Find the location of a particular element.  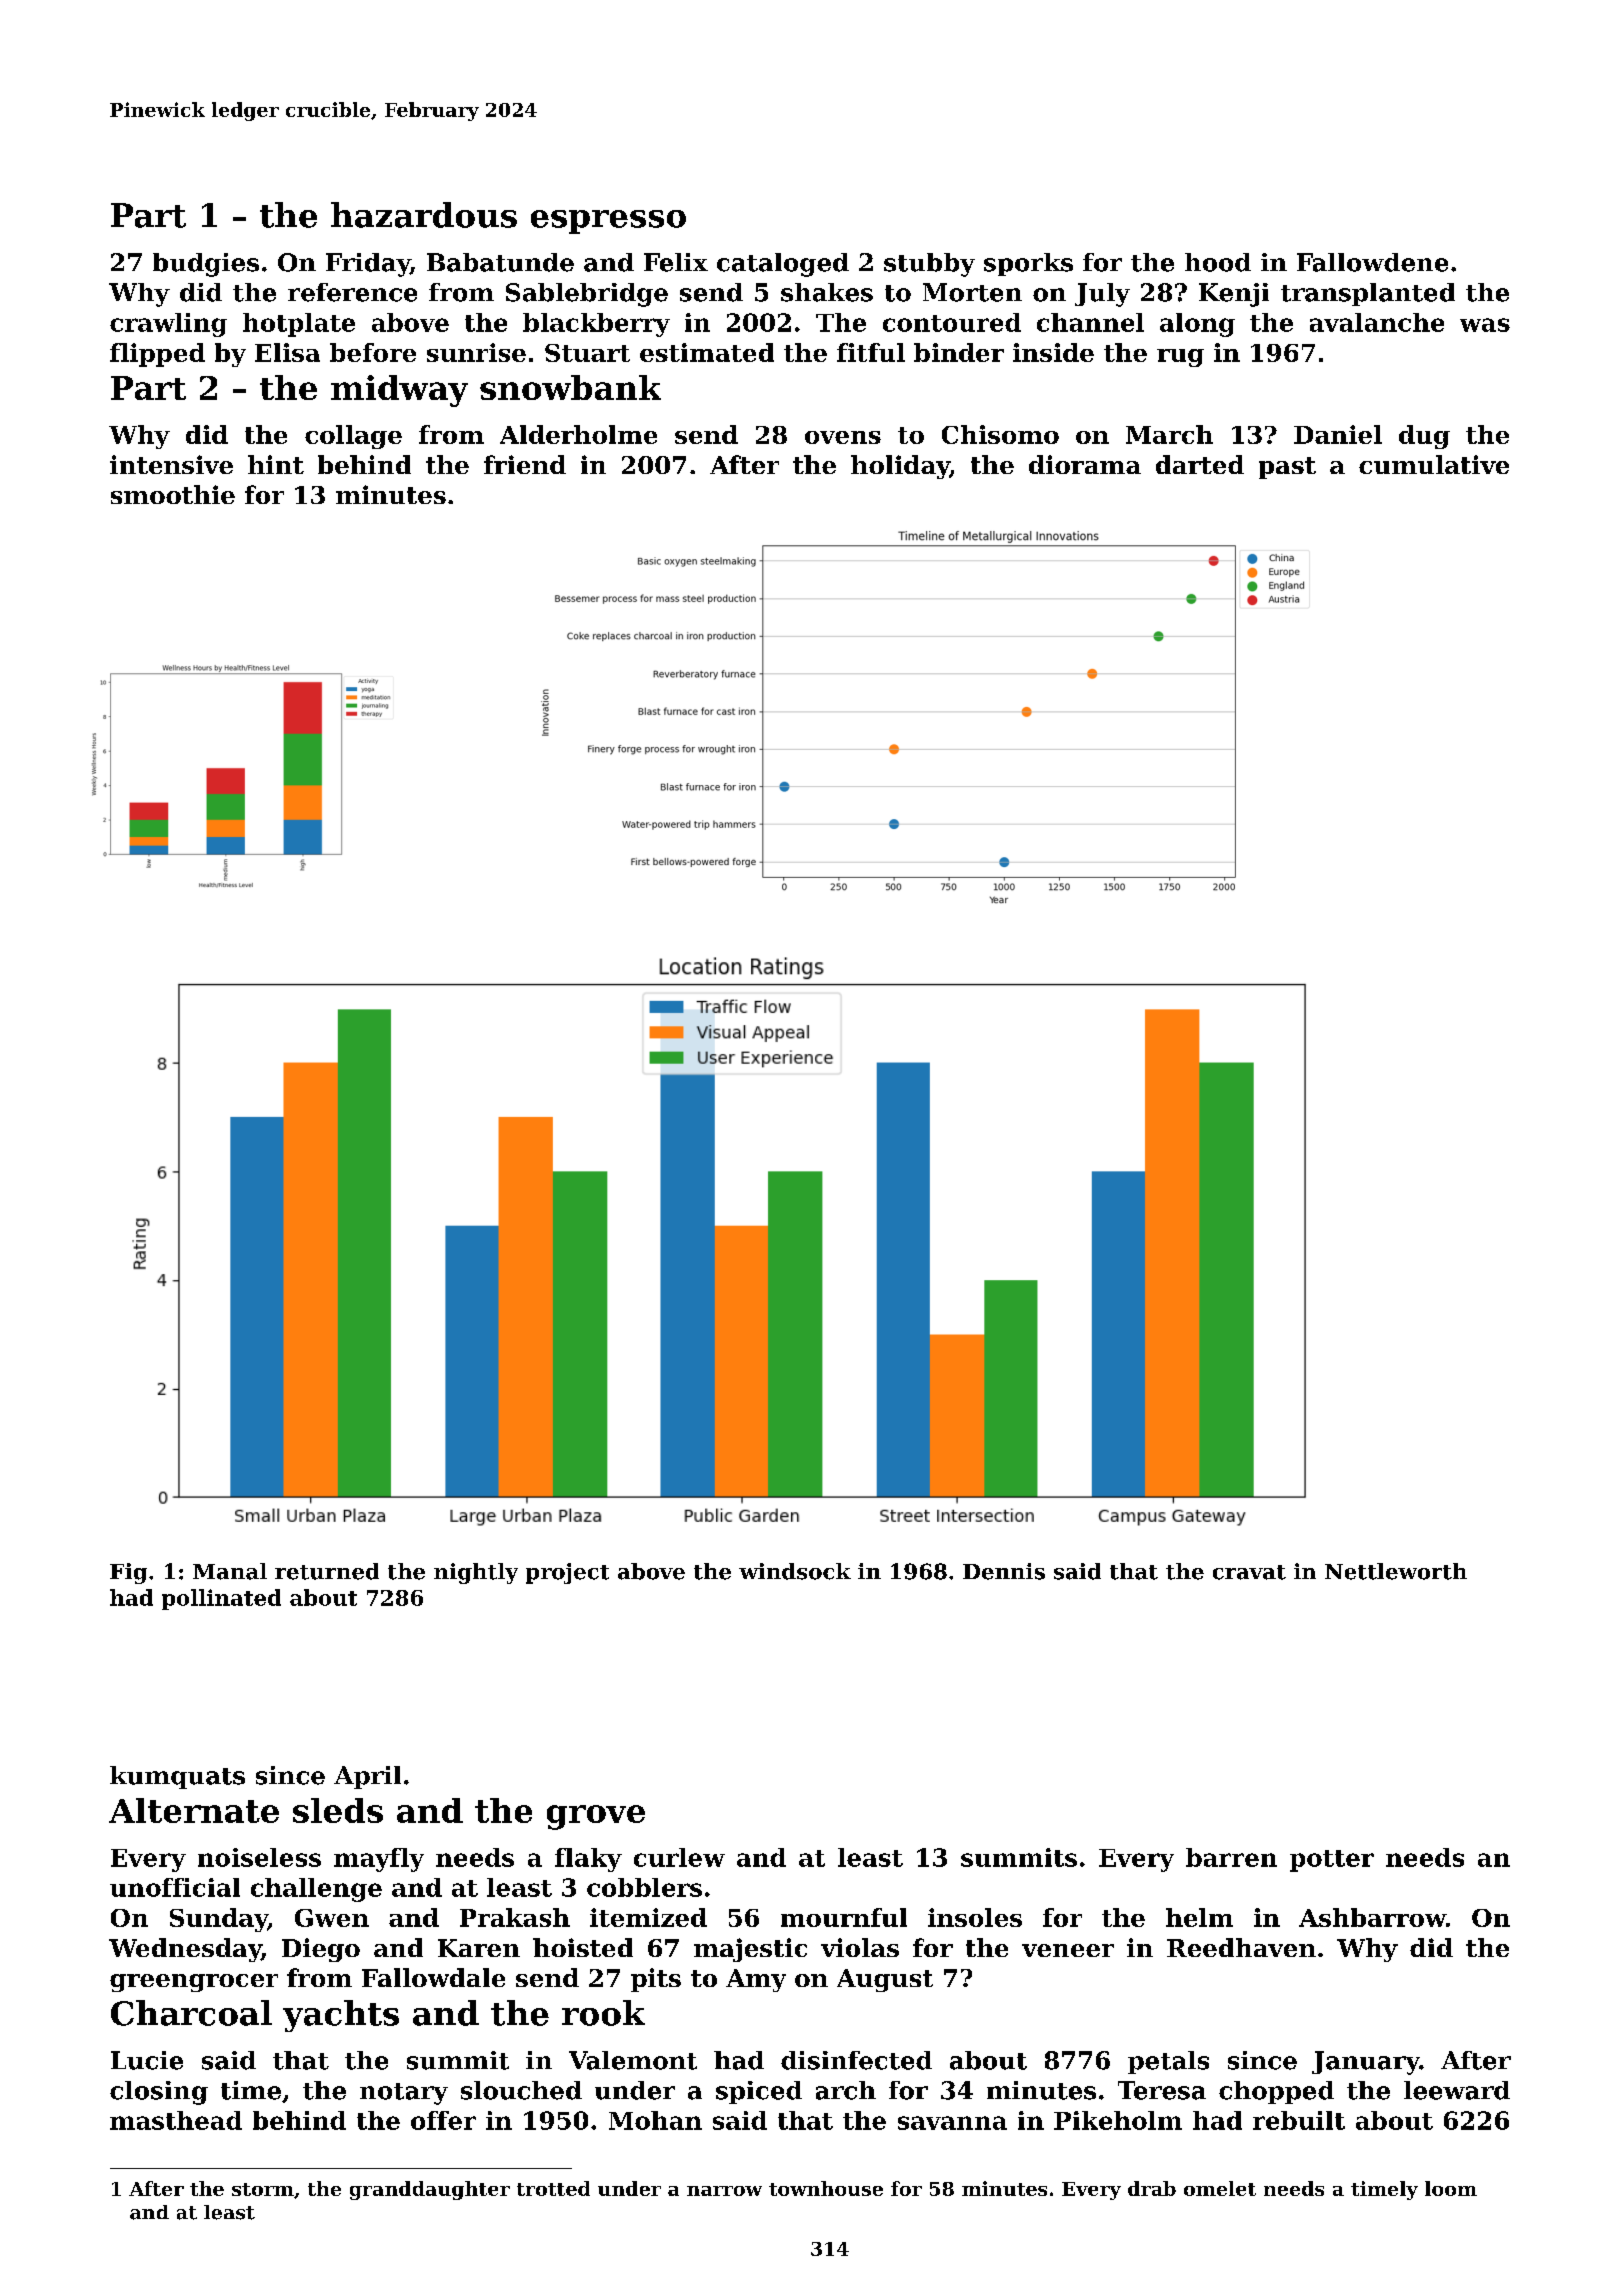

slouched is located at coordinates (521, 2090).
